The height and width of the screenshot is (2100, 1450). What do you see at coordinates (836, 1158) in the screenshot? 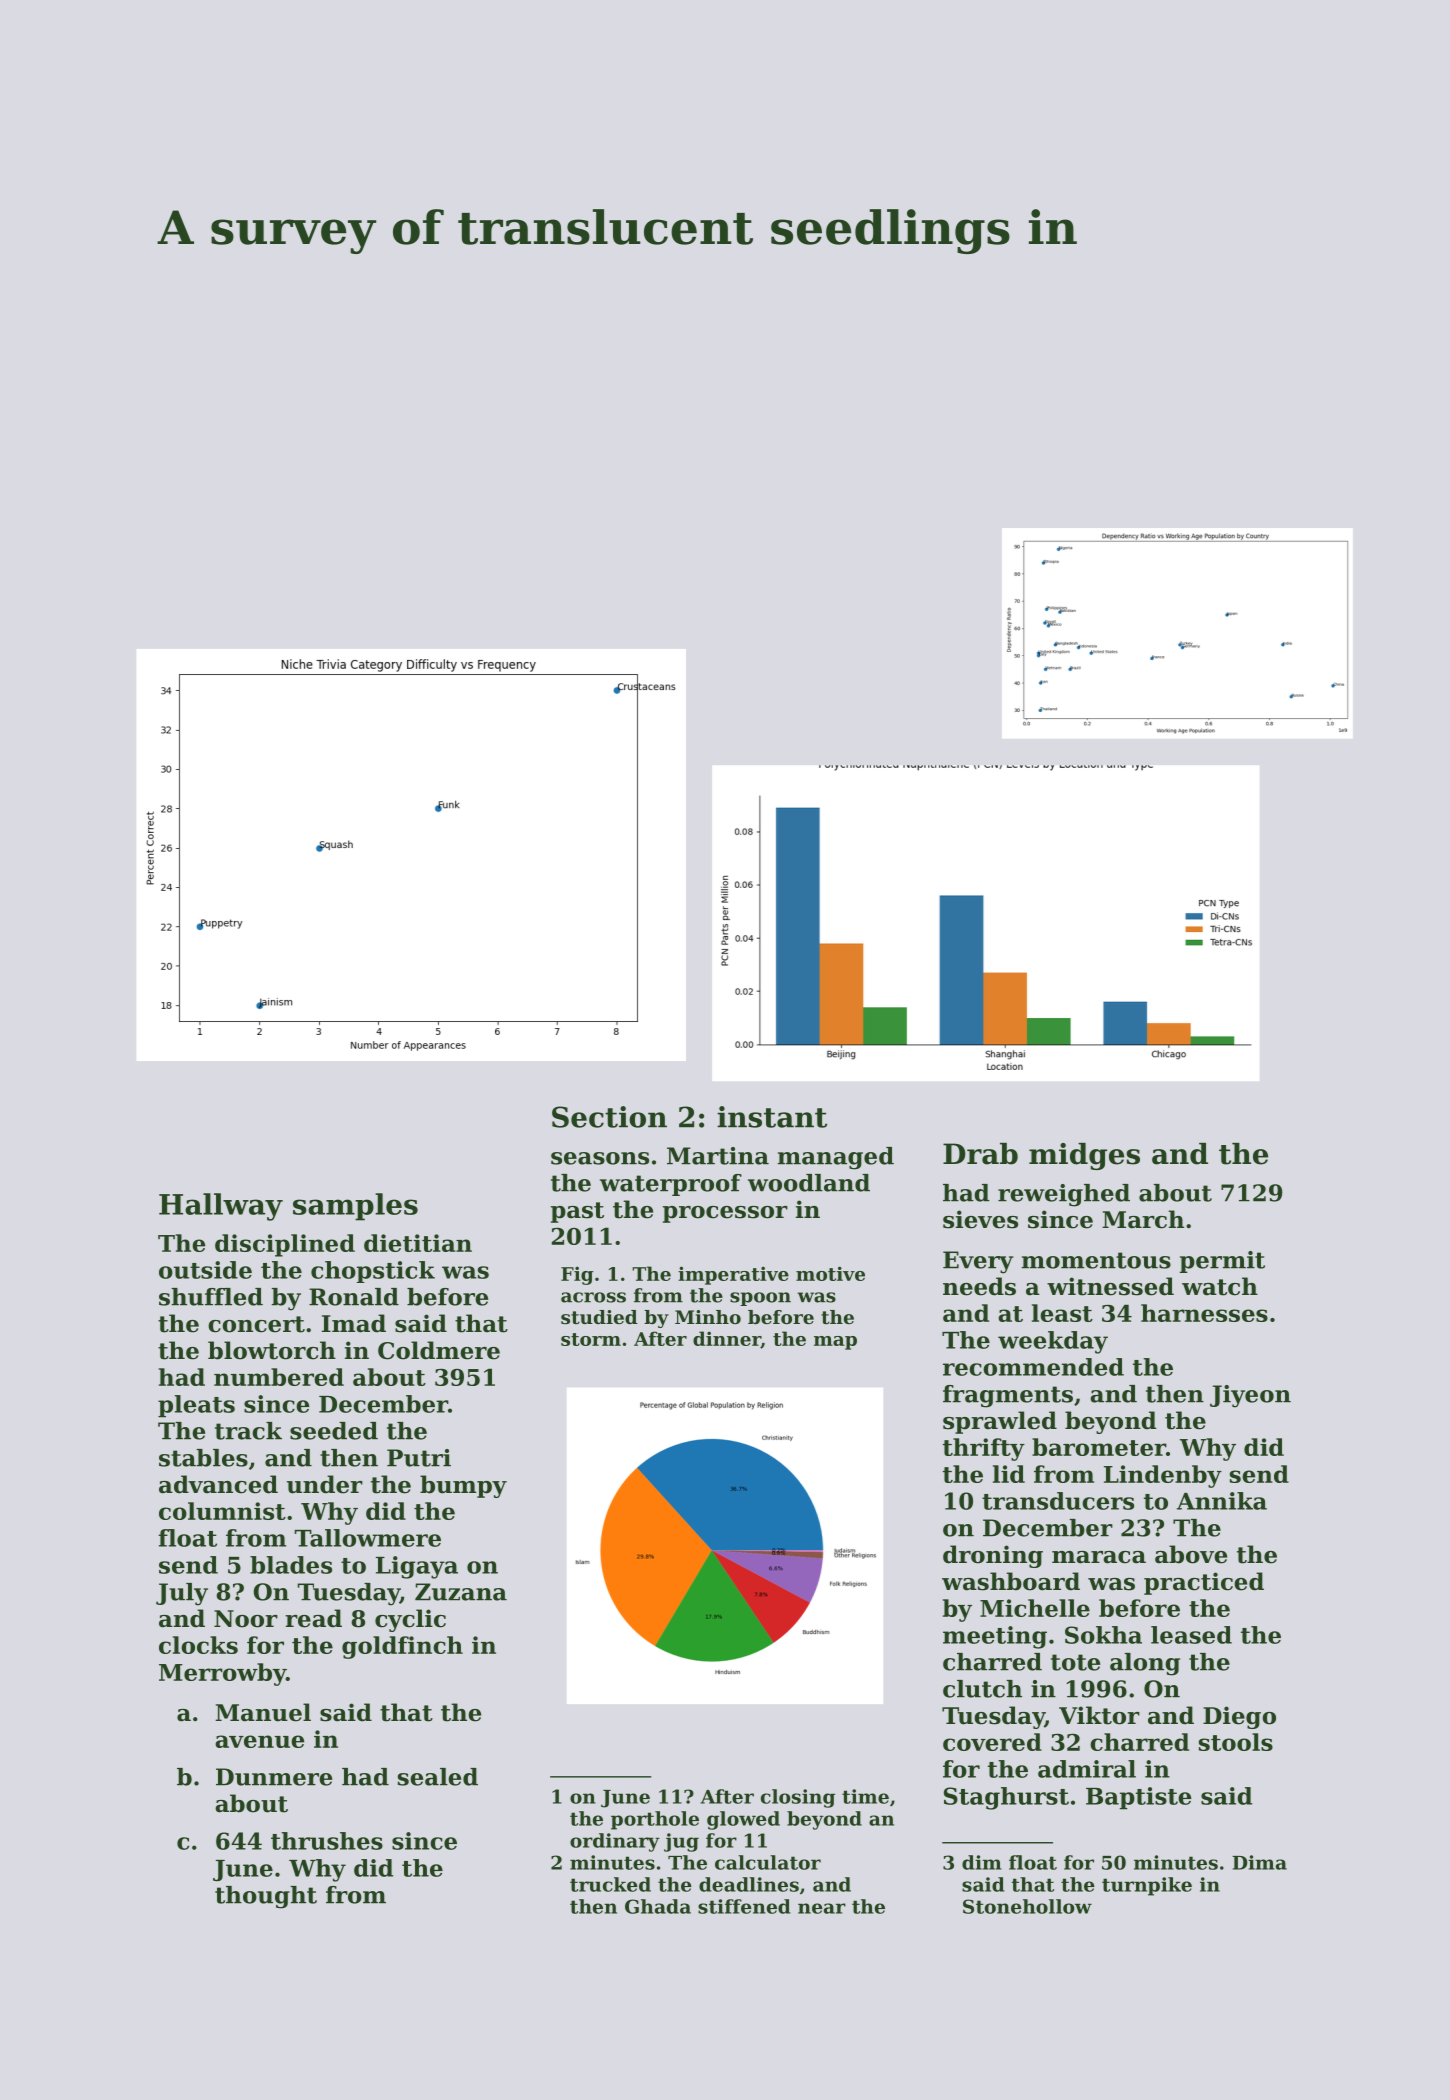
I see `managed` at bounding box center [836, 1158].
